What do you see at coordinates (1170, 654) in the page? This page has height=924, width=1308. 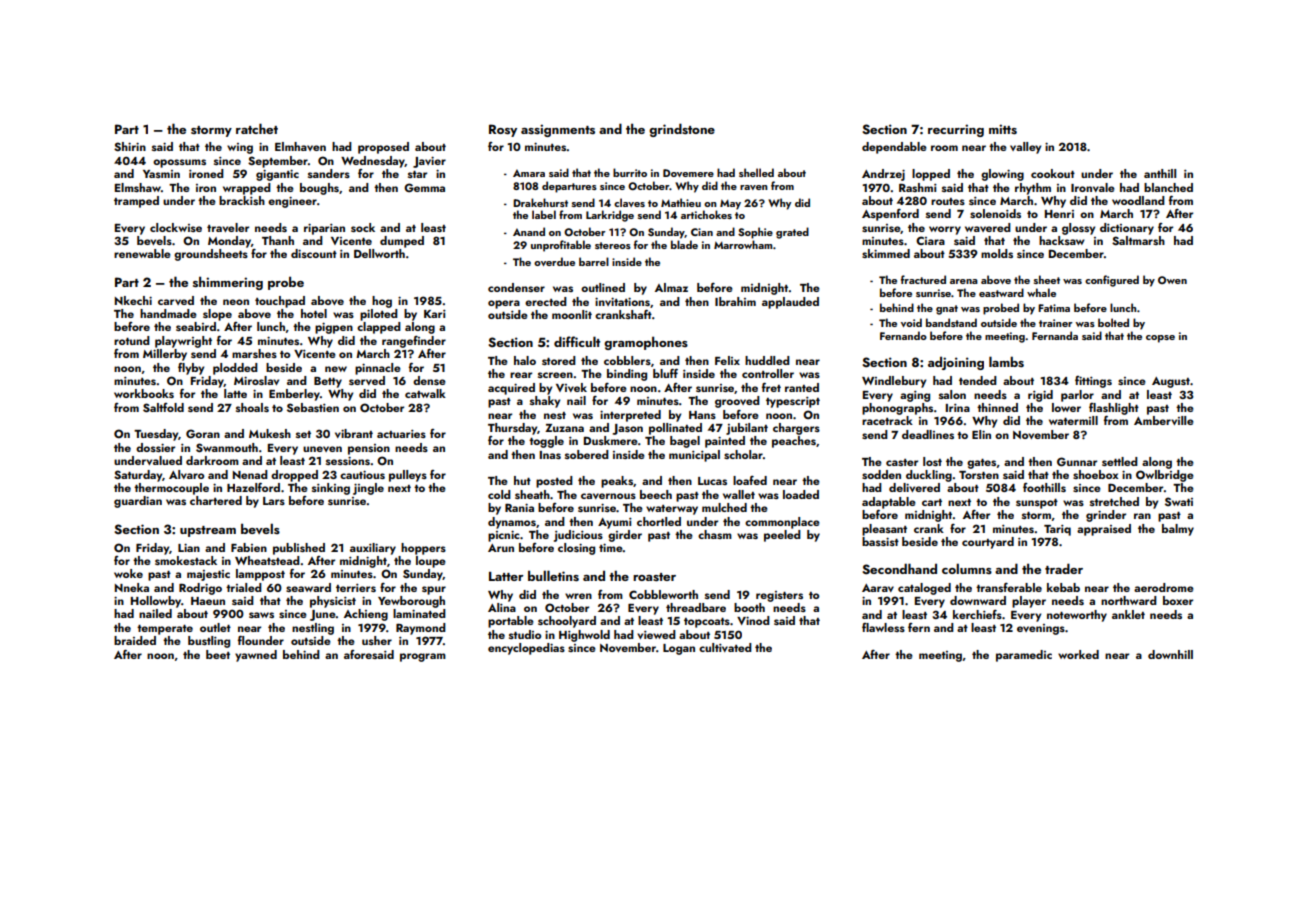 I see `downhill` at bounding box center [1170, 654].
